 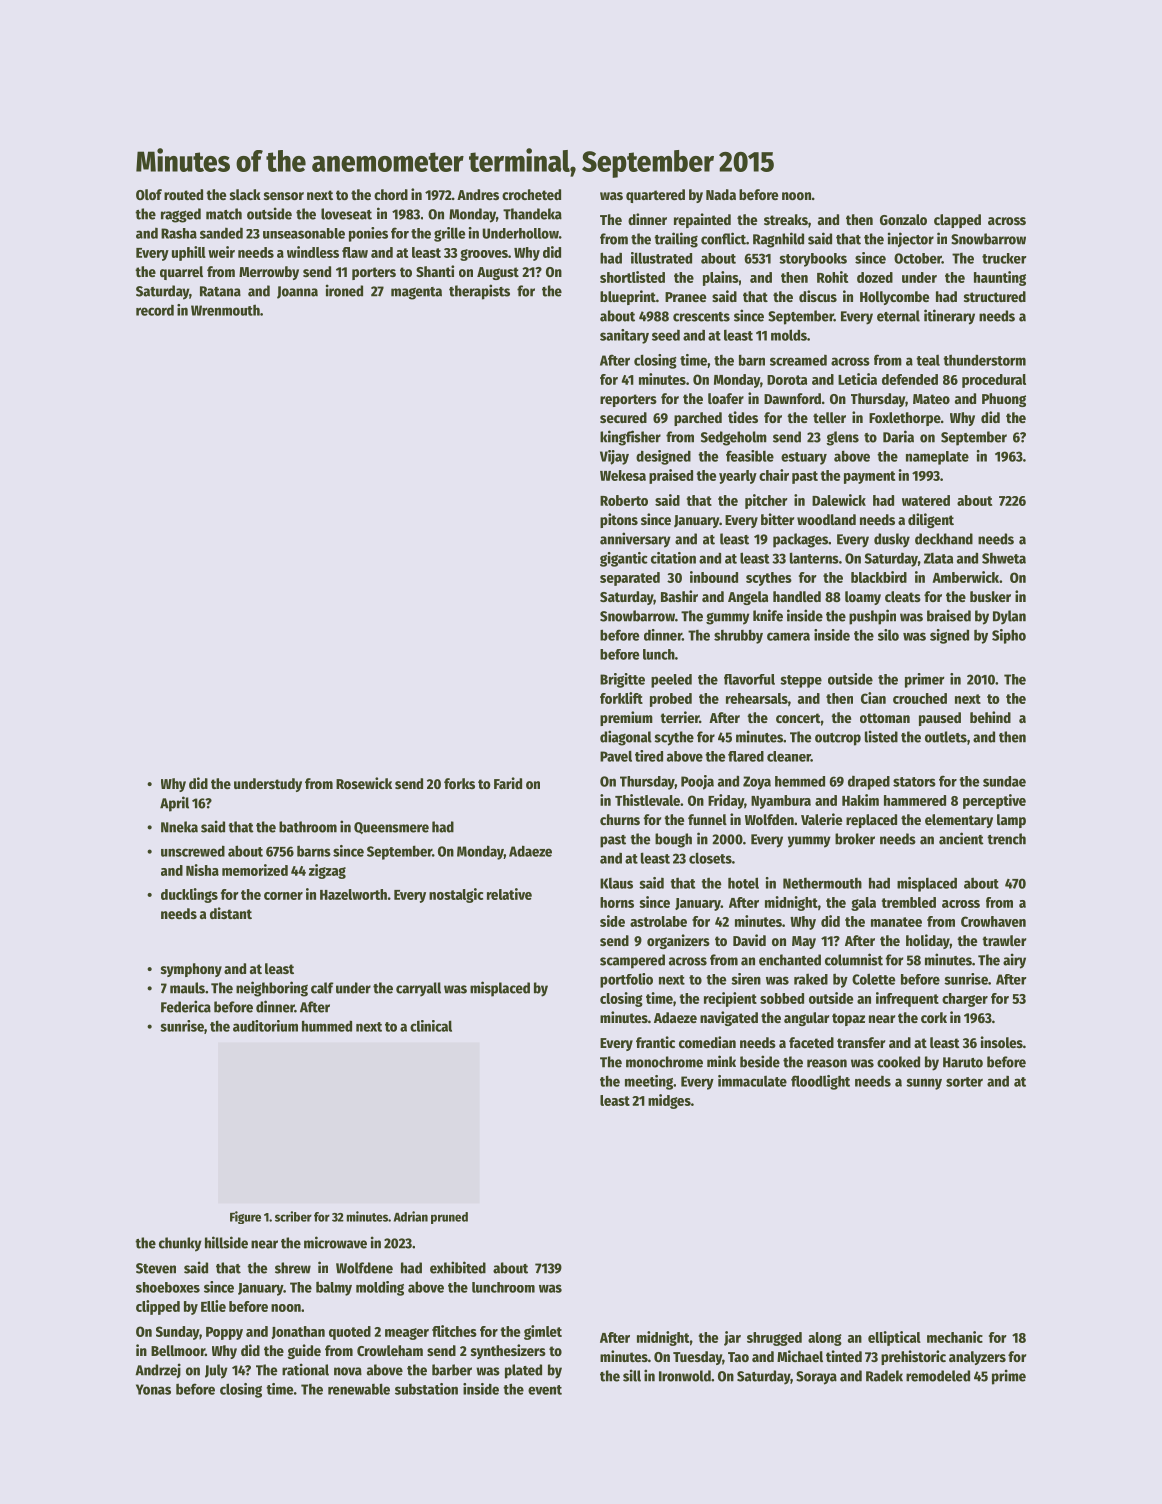 What do you see at coordinates (669, 1101) in the page?
I see `midges` at bounding box center [669, 1101].
